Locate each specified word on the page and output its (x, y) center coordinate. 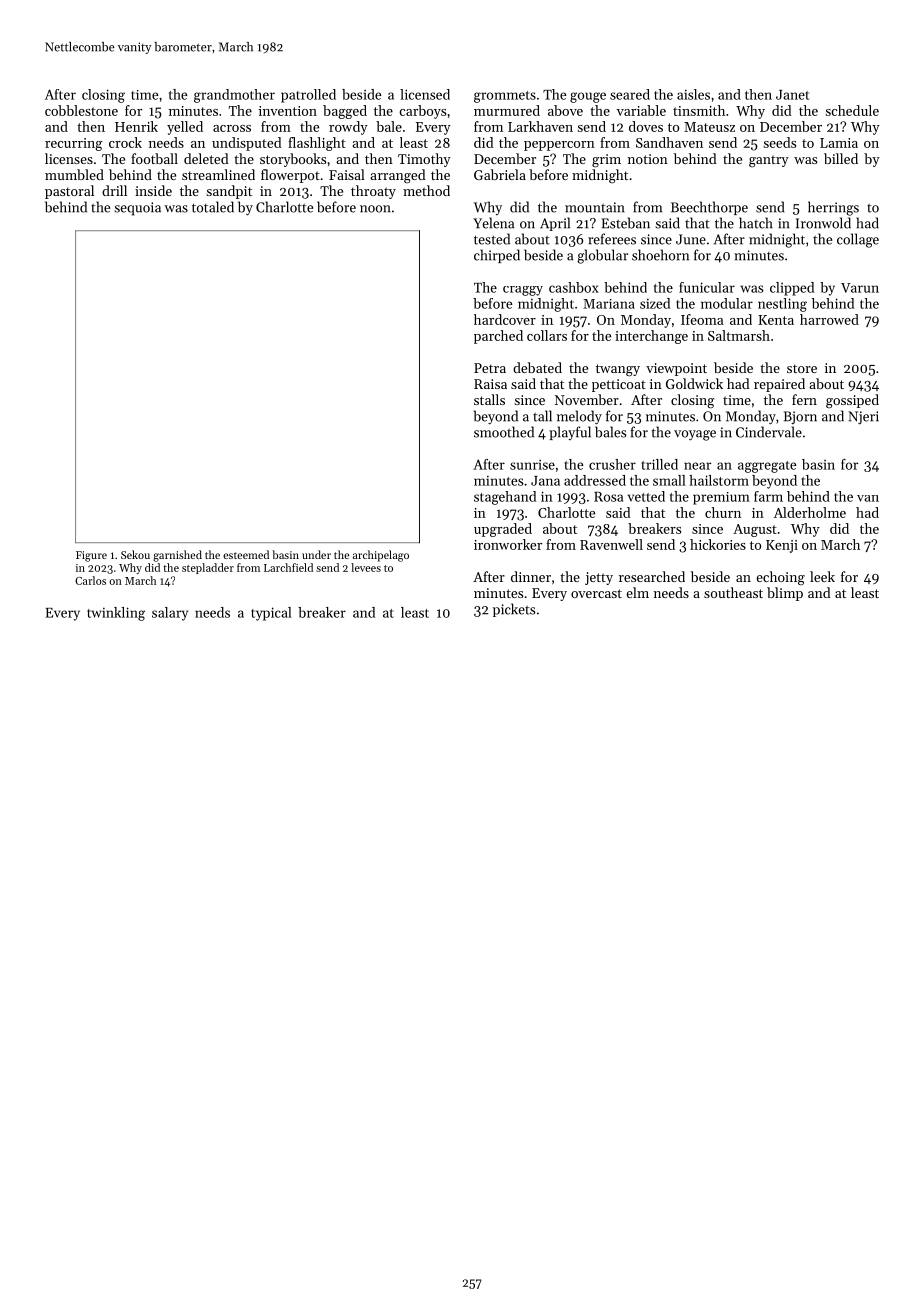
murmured (507, 110)
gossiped (852, 401)
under (316, 554)
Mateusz (709, 127)
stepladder (208, 568)
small (669, 480)
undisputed (247, 144)
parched (498, 337)
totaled (213, 207)
